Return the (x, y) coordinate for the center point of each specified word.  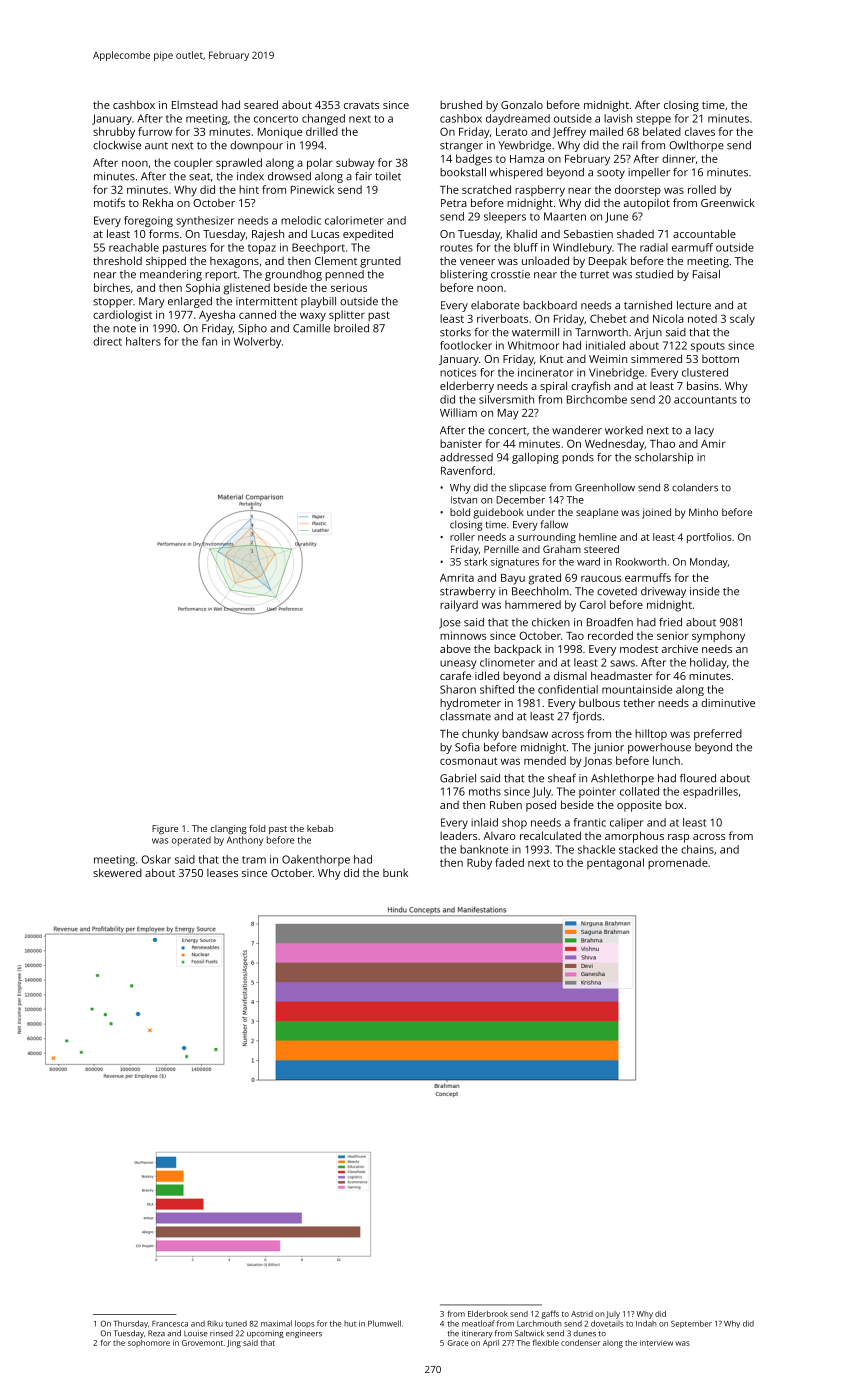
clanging (229, 829)
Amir (713, 443)
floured (698, 778)
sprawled (239, 164)
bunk (395, 872)
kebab (320, 828)
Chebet (608, 318)
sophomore (149, 1343)
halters (143, 341)
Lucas (325, 234)
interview (656, 1343)
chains (697, 849)
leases (222, 873)
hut (350, 1324)
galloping (535, 458)
